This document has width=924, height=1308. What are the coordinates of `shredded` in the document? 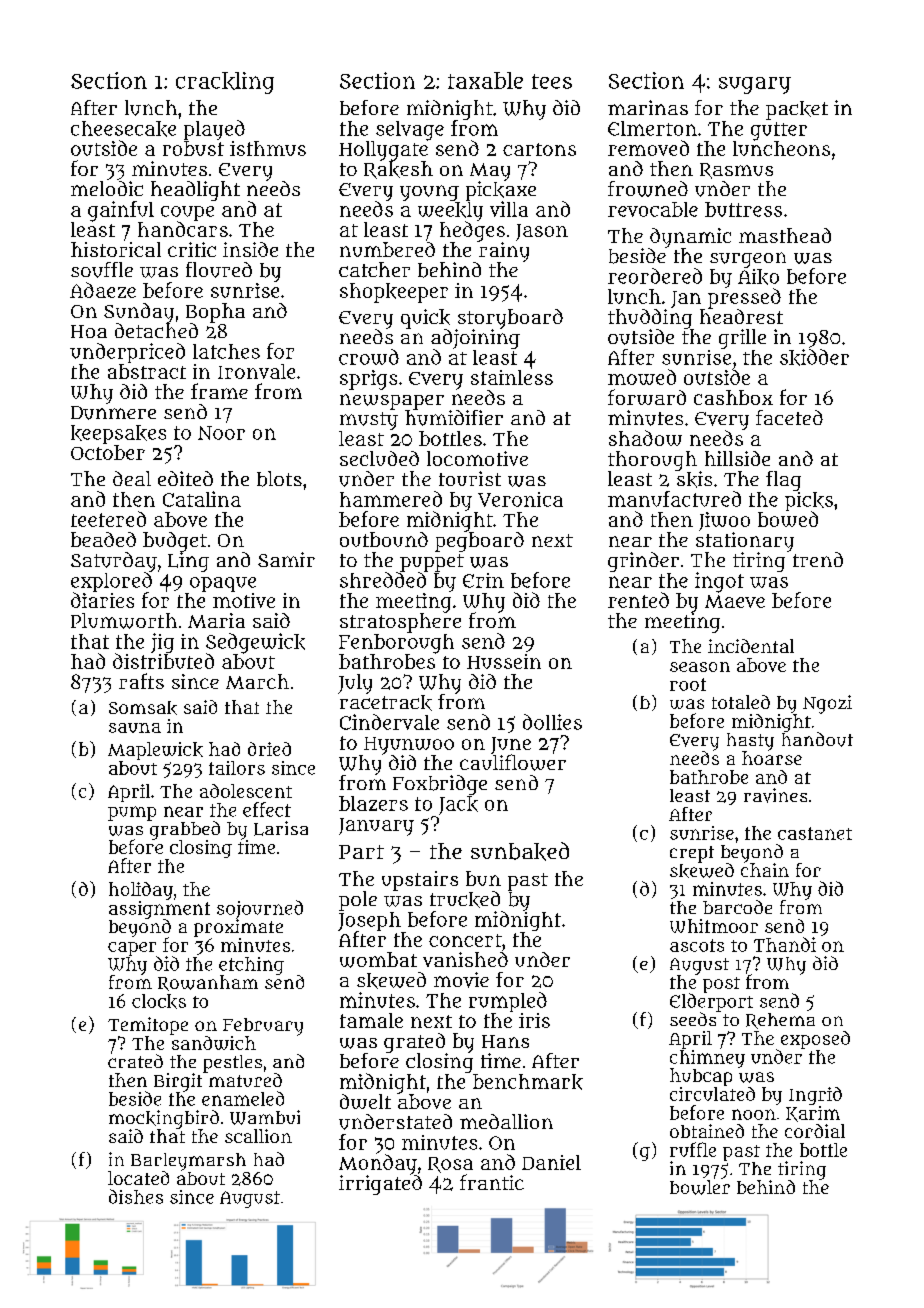 It's located at (383, 580).
